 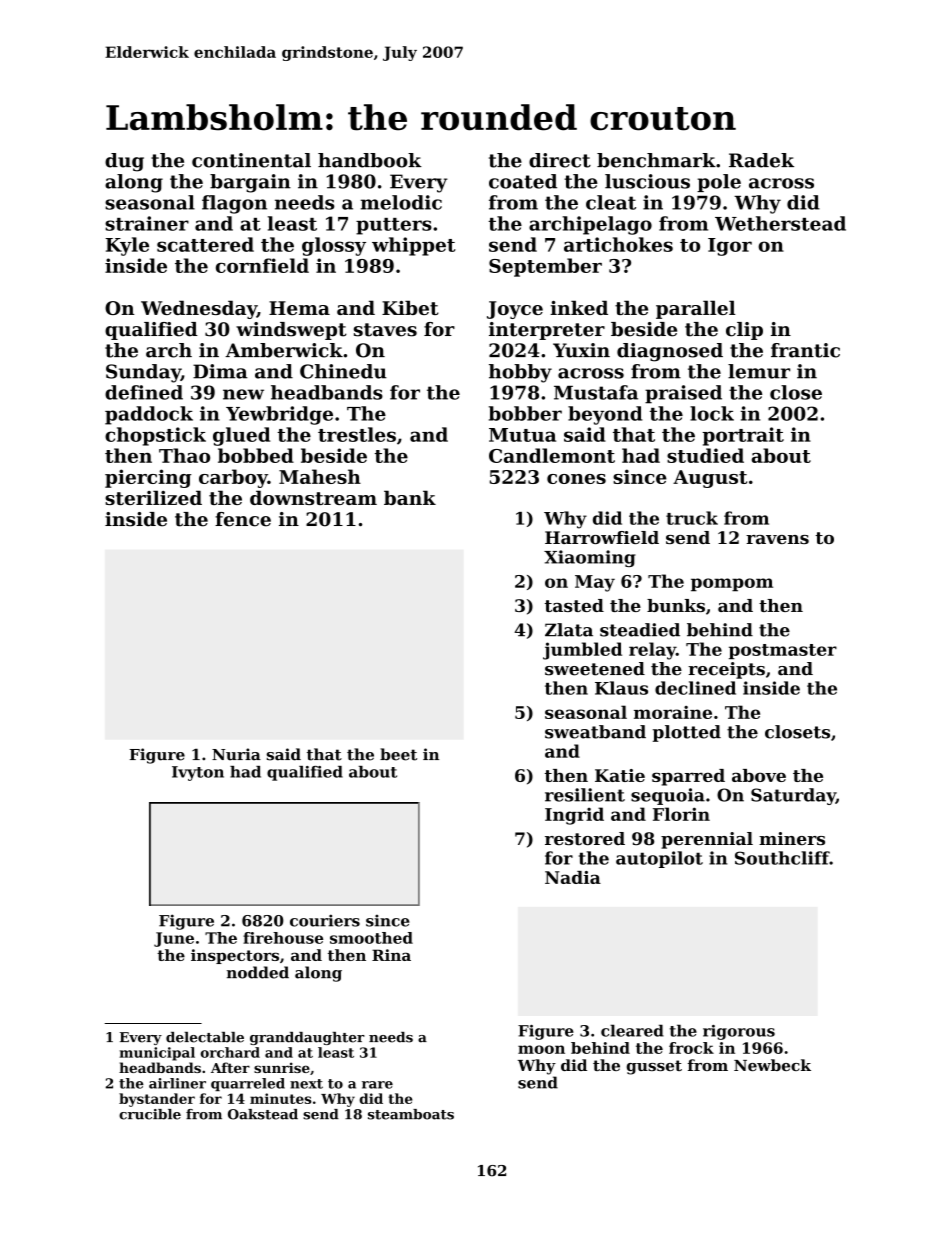 I want to click on jumbled, so click(x=582, y=651).
